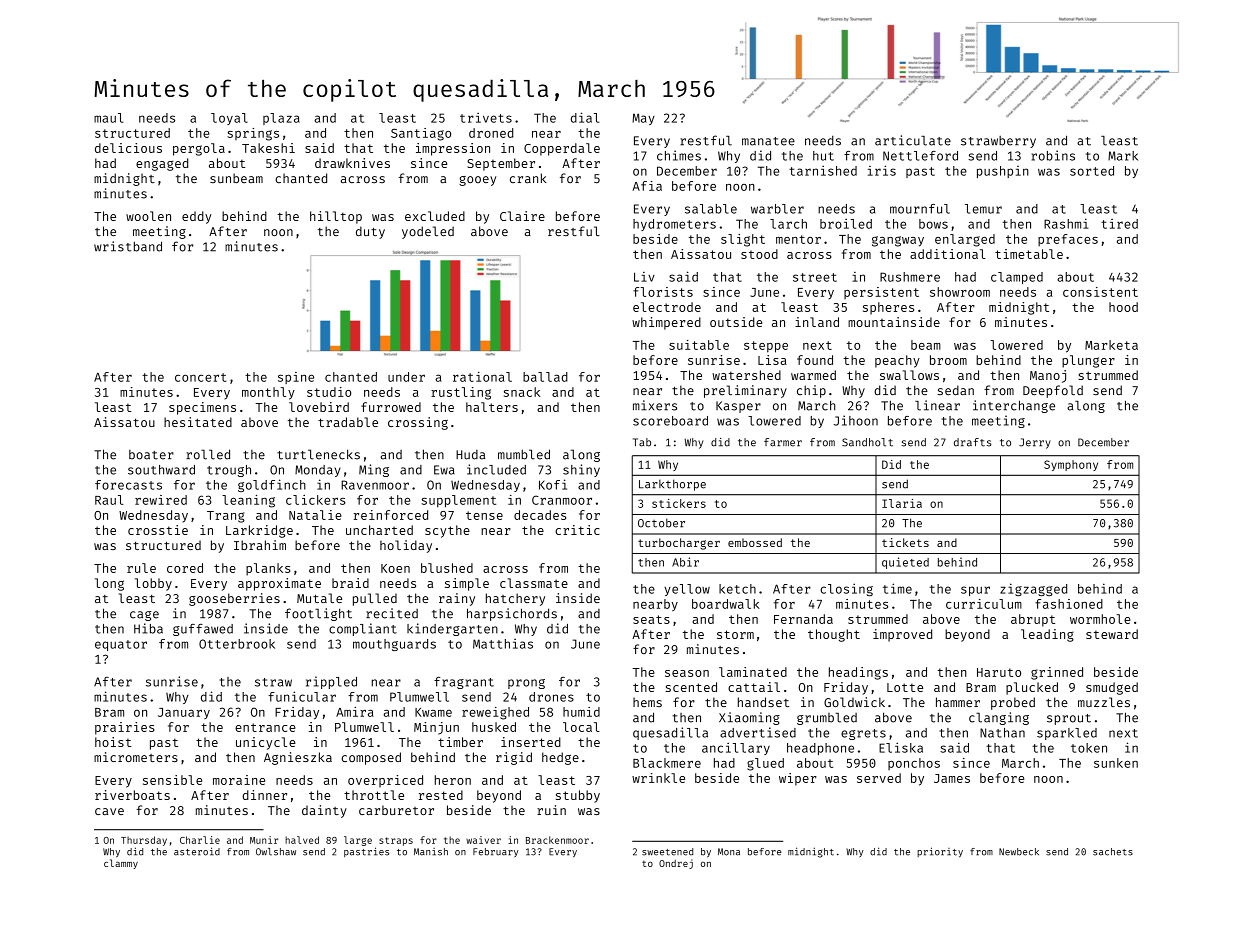 The height and width of the document is (952, 1233). I want to click on rational, so click(482, 376).
